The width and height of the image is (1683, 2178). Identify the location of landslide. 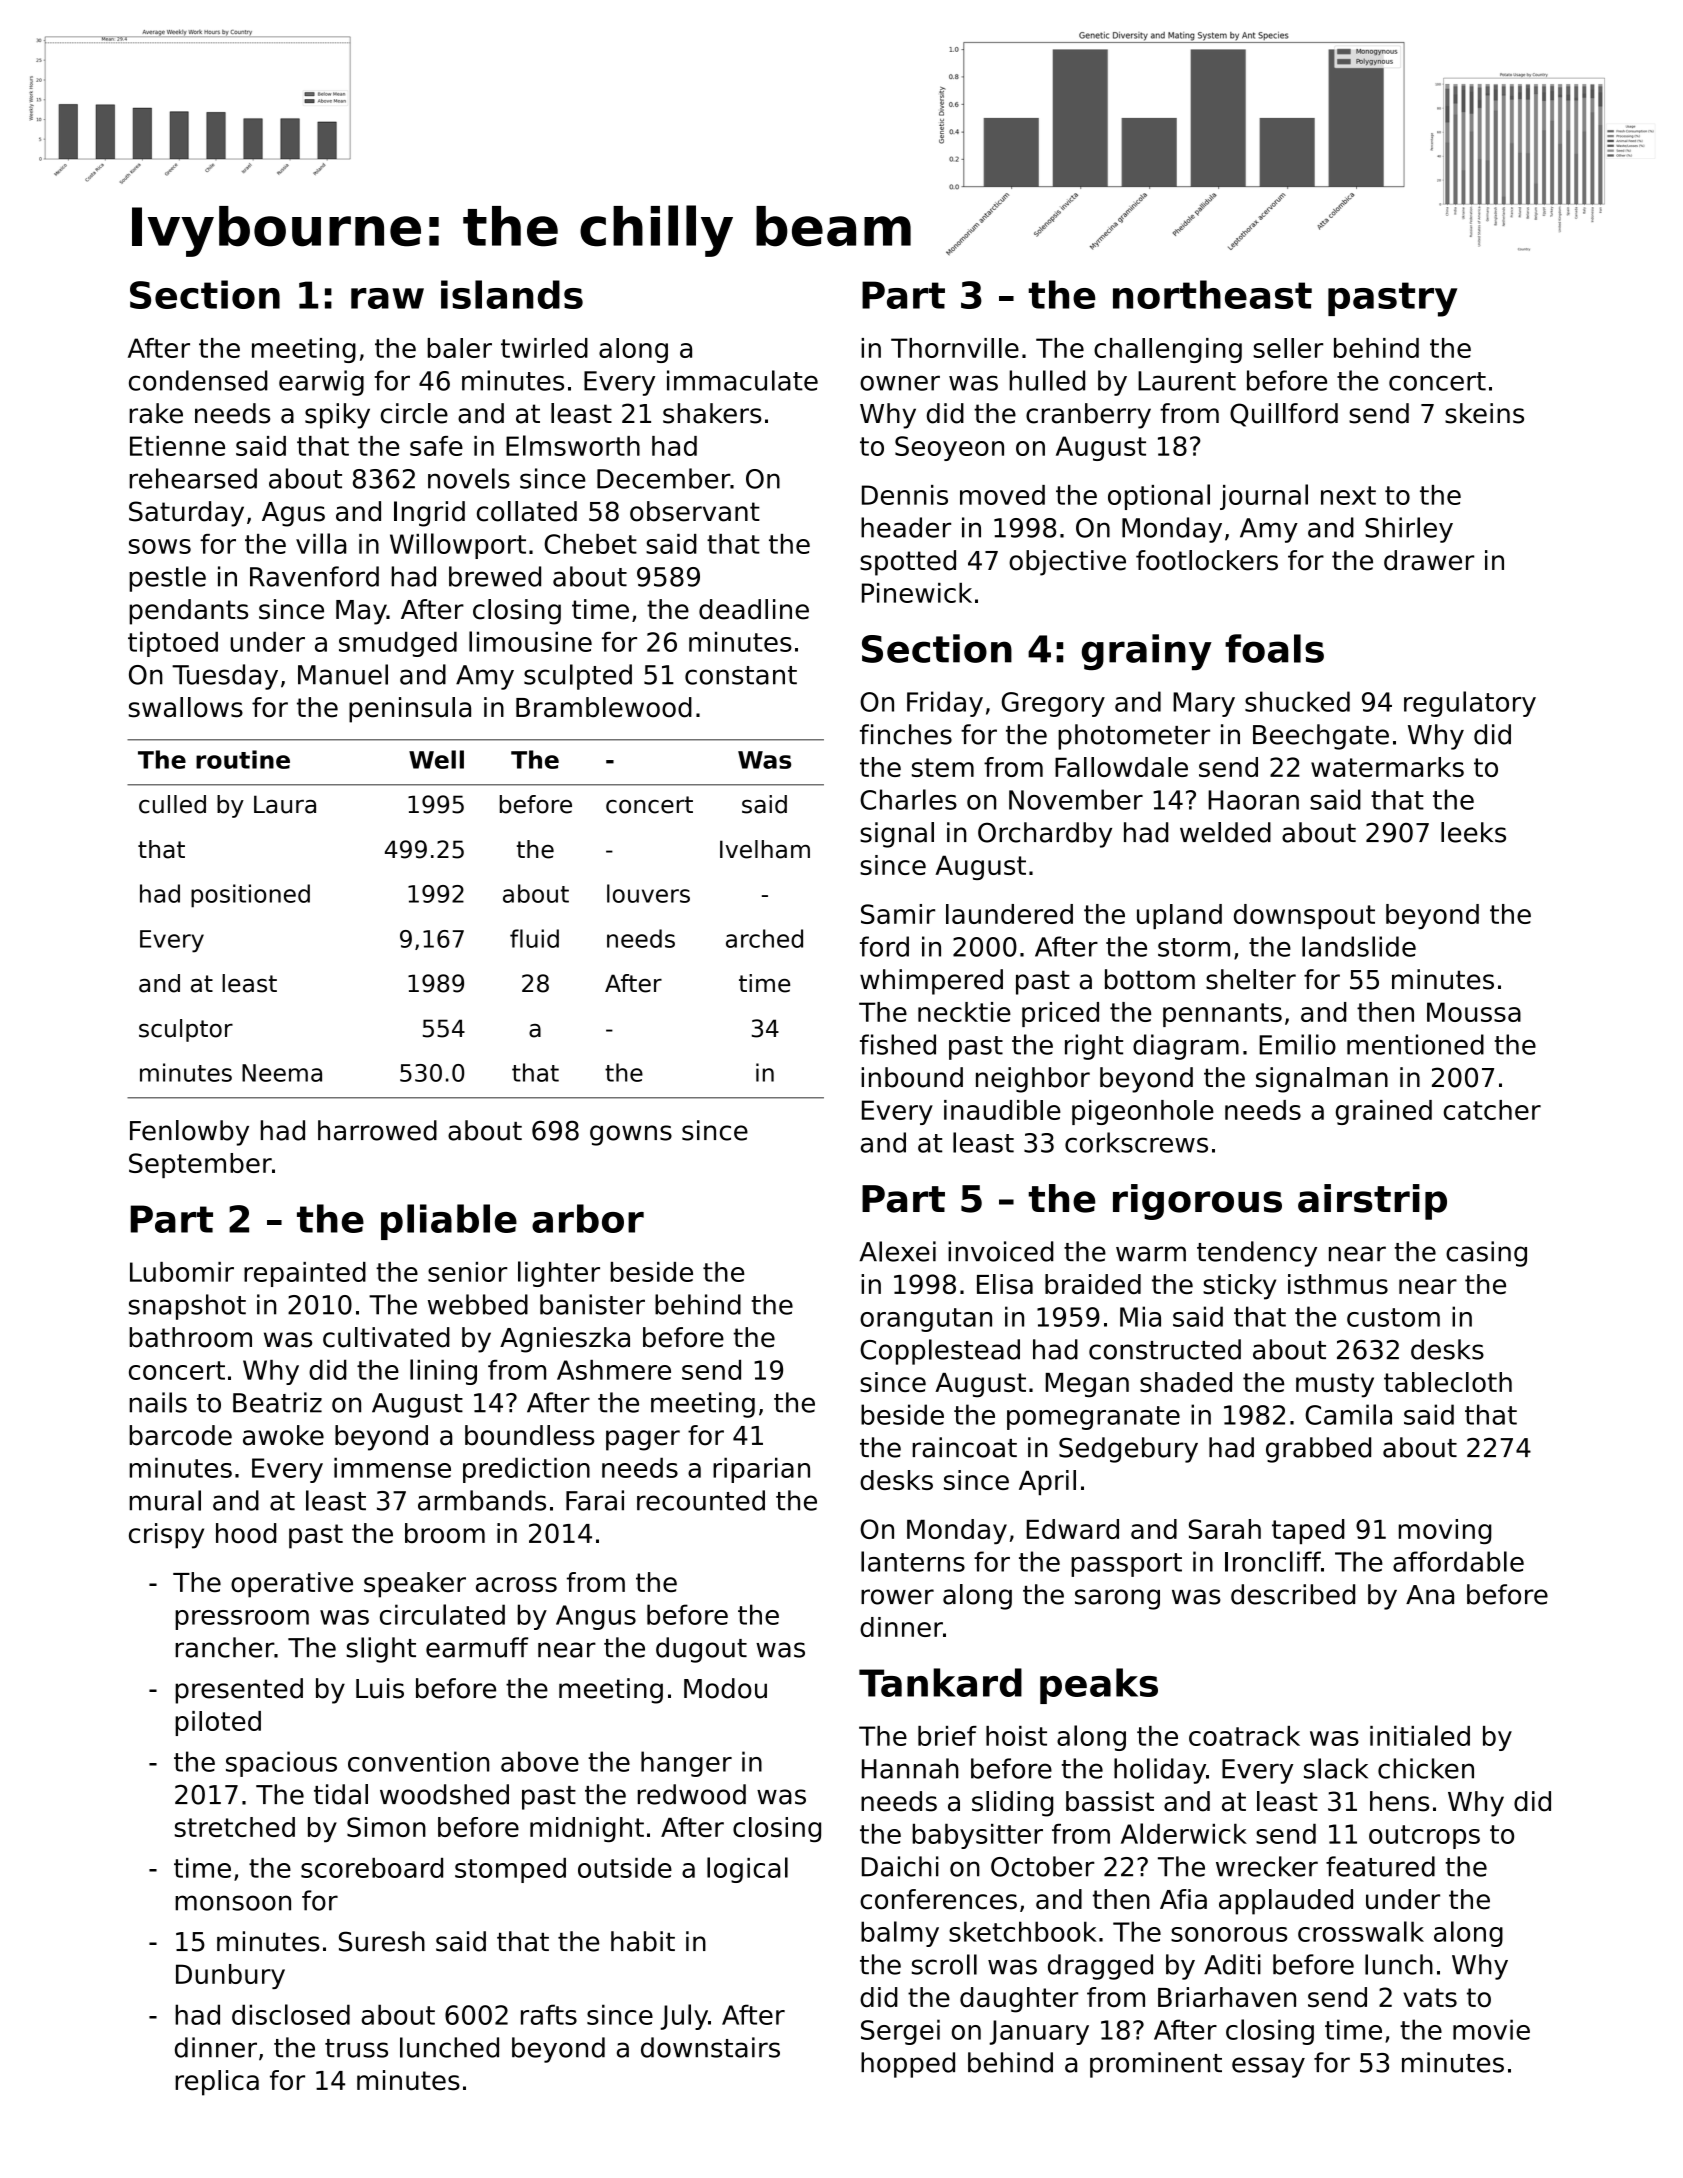
(1359, 946).
